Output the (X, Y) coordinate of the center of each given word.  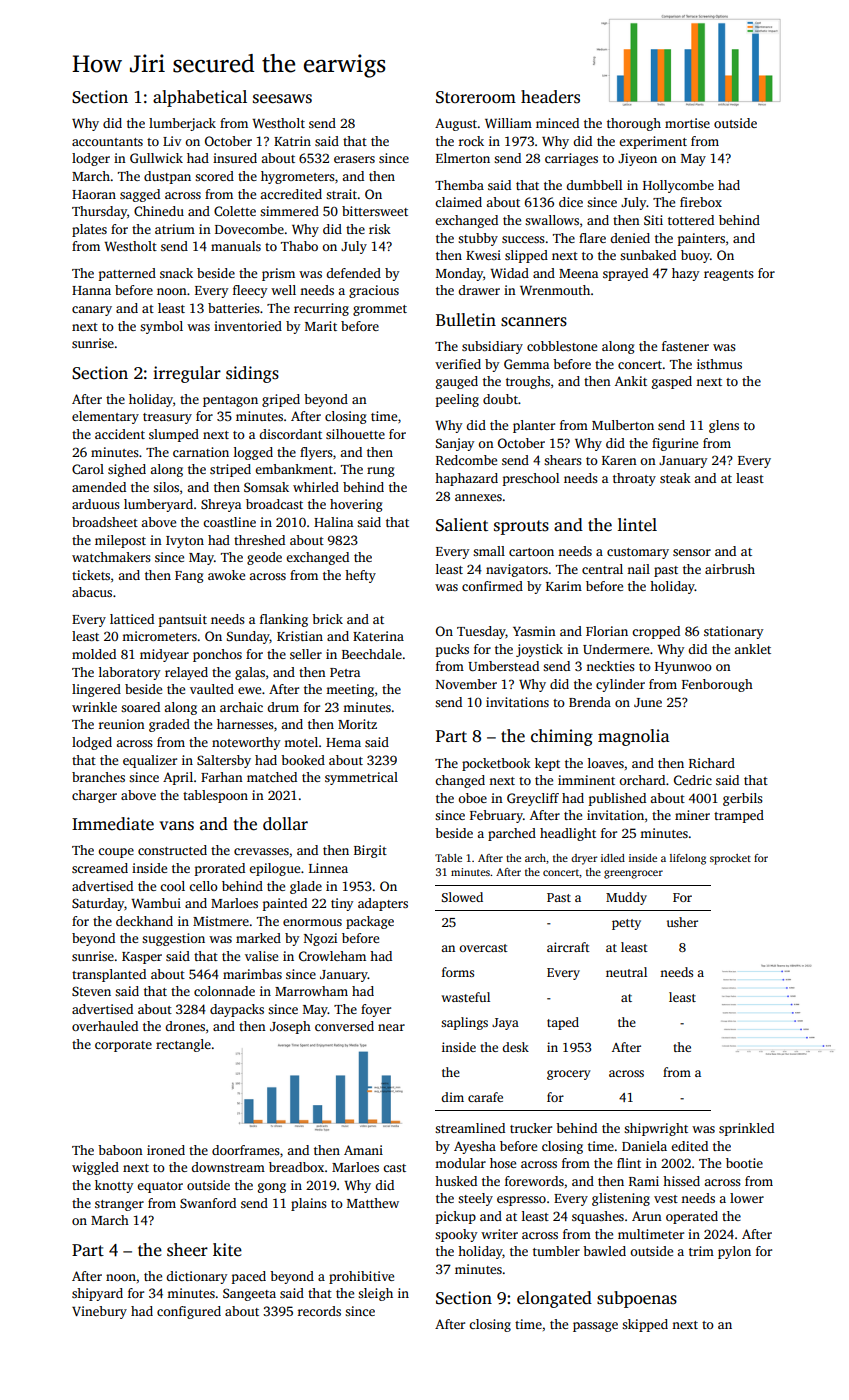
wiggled (95, 1168)
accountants (107, 142)
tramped (739, 816)
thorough (634, 124)
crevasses (261, 851)
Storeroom (476, 97)
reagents (729, 275)
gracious (374, 291)
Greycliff (533, 799)
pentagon (230, 401)
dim (452, 1097)
